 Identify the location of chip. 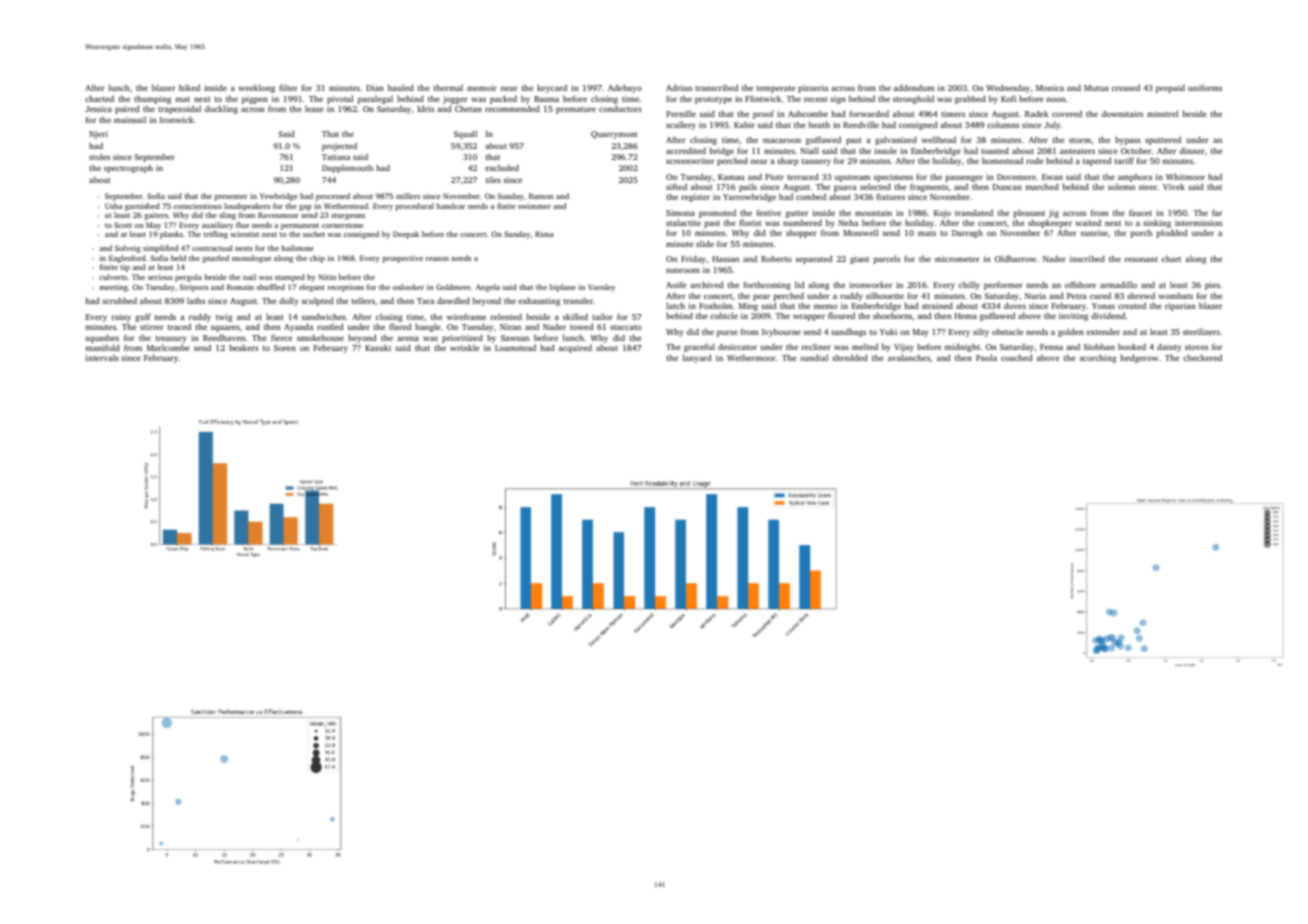
(317, 259).
